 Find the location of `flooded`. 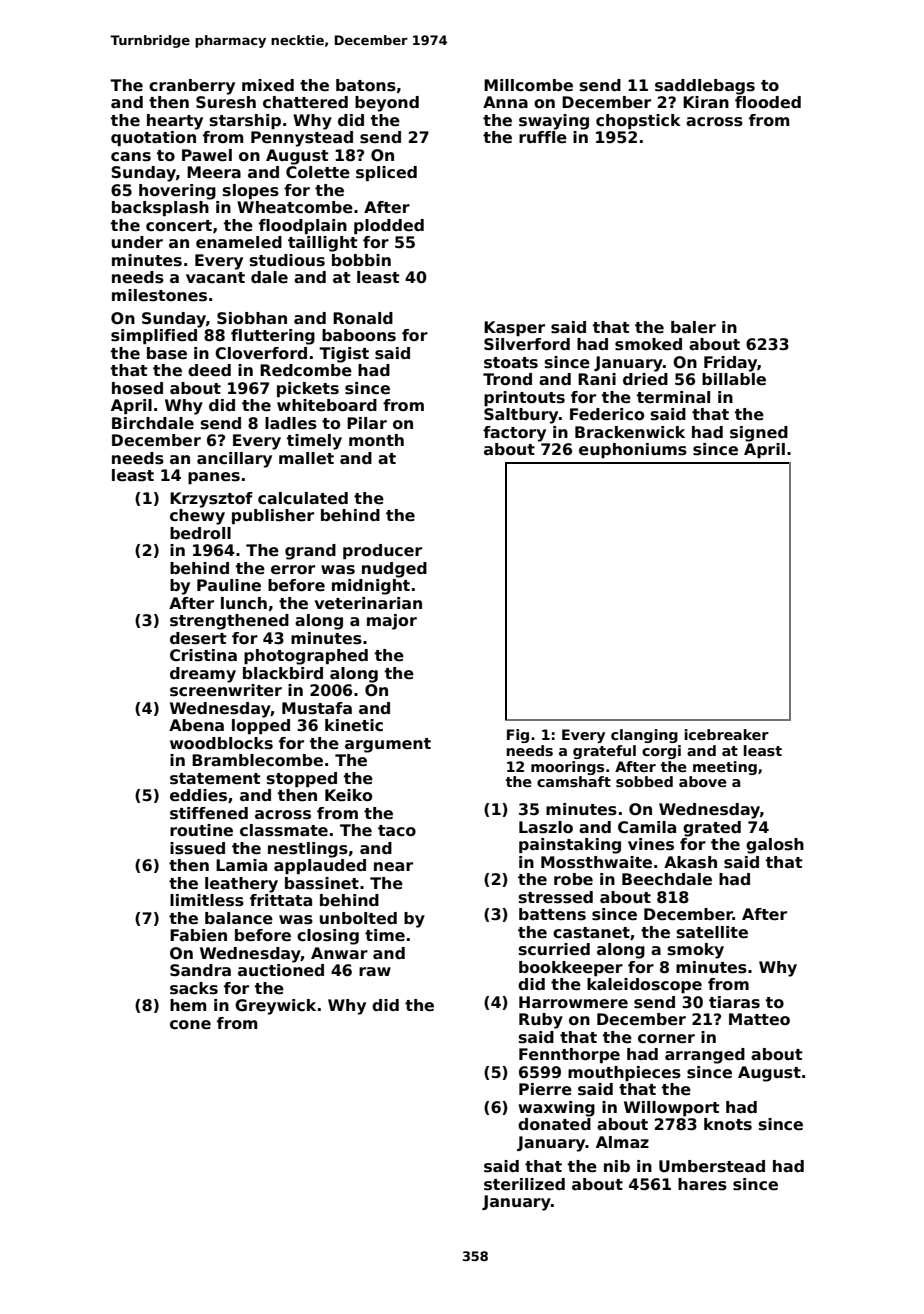

flooded is located at coordinates (768, 102).
